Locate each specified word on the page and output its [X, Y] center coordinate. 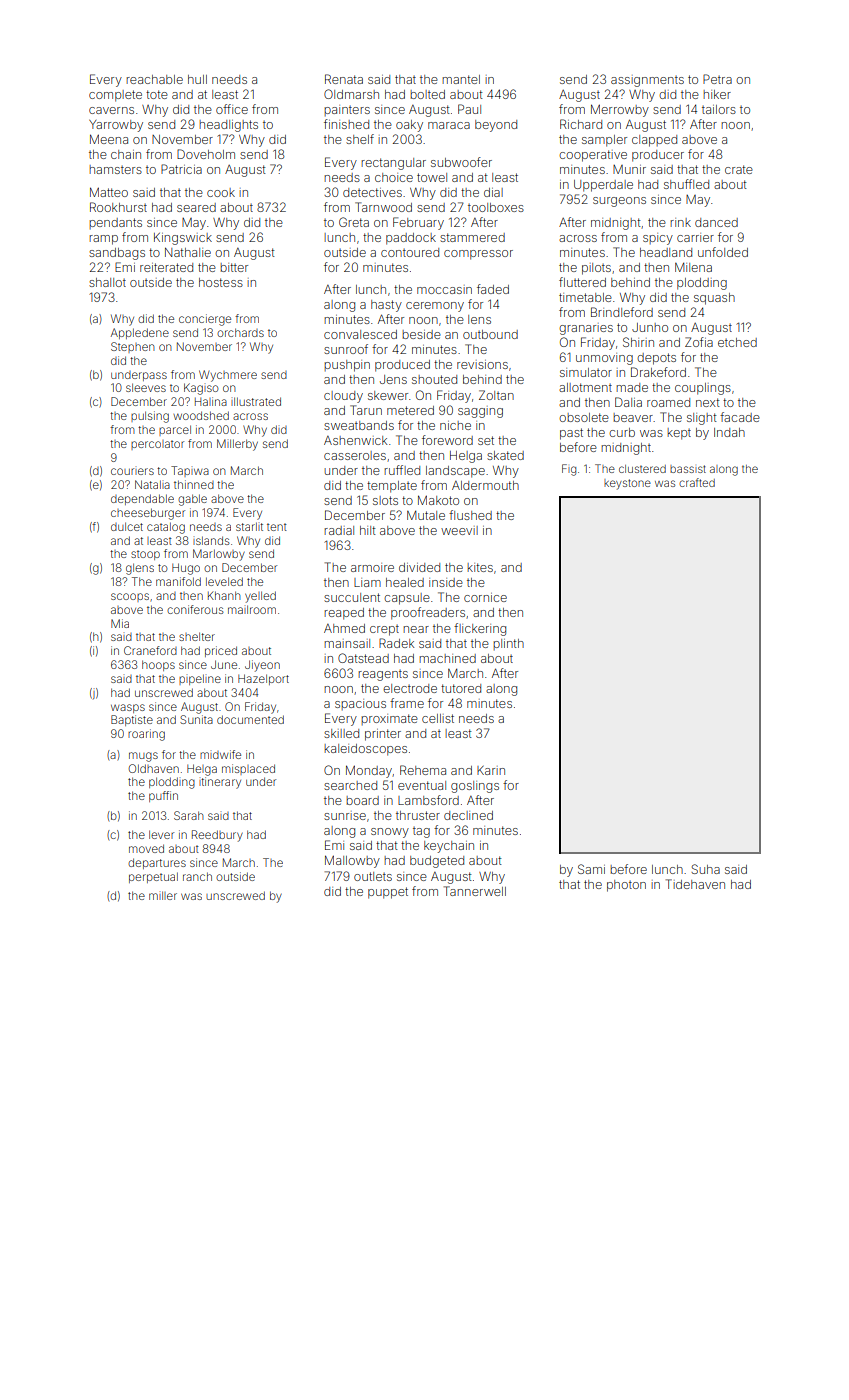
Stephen [133, 347]
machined [447, 658]
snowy [390, 833]
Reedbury [217, 836]
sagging [480, 412]
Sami [591, 869]
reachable [154, 79]
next [708, 402]
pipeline [200, 679]
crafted [697, 482]
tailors [719, 109]
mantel [461, 79]
